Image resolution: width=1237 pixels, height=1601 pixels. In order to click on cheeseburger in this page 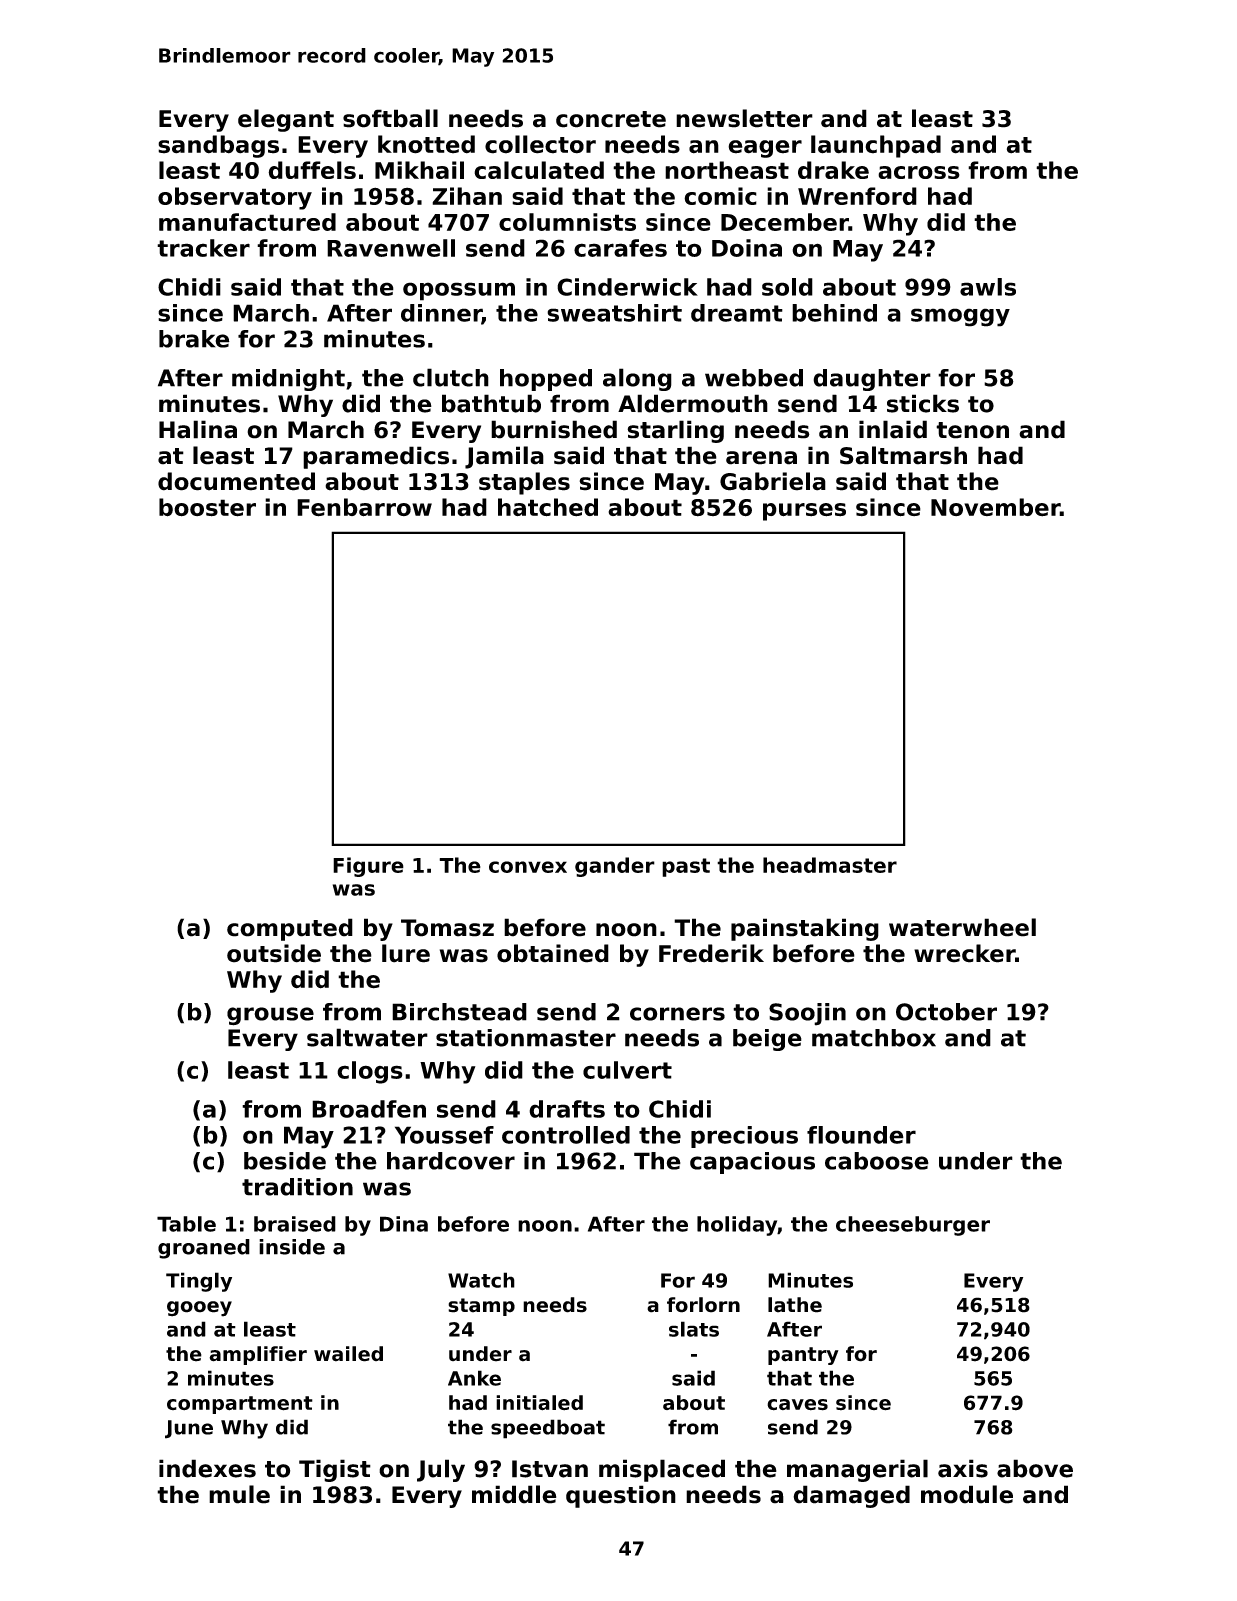, I will do `click(913, 1226)`.
